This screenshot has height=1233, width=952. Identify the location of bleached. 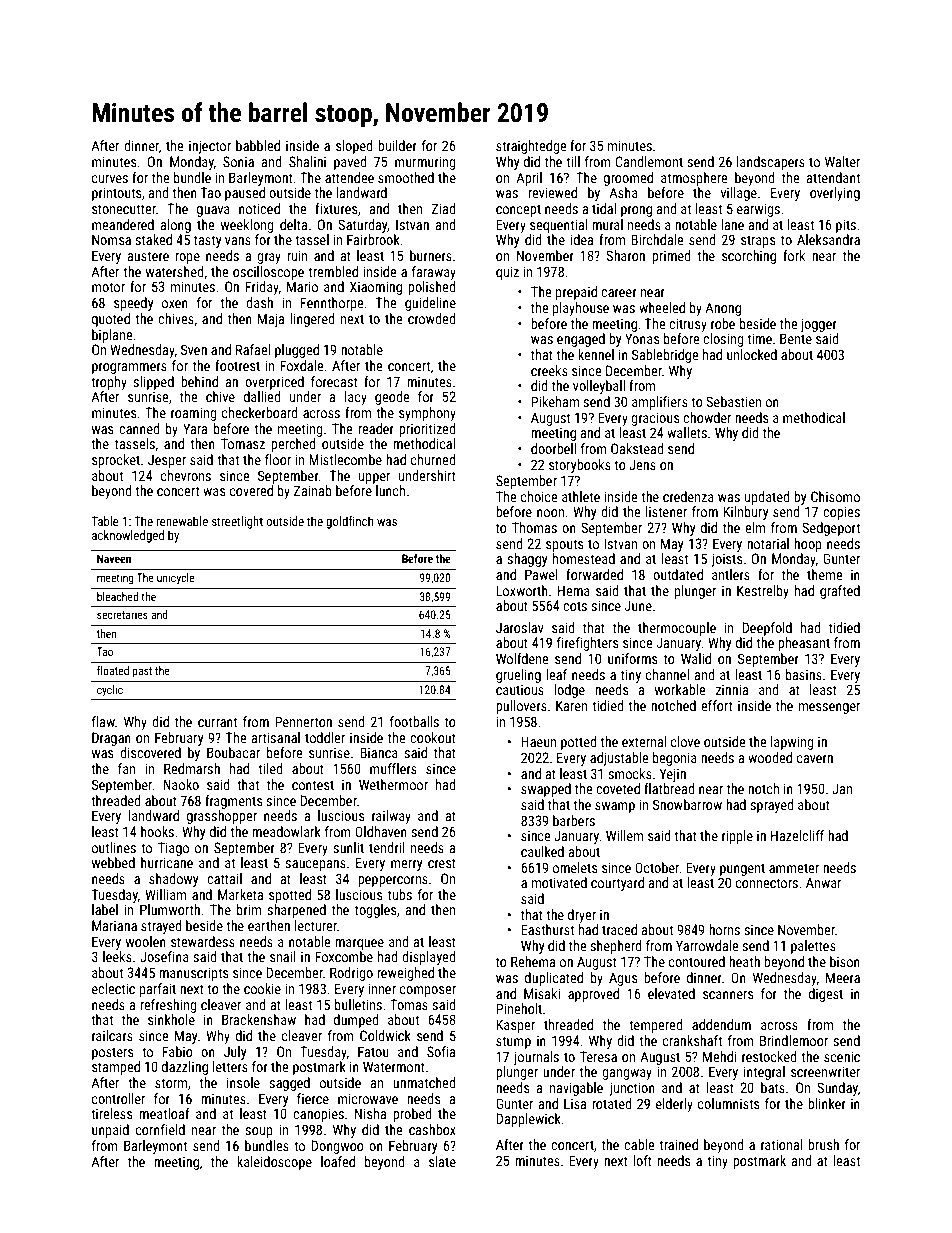
(117, 596).
